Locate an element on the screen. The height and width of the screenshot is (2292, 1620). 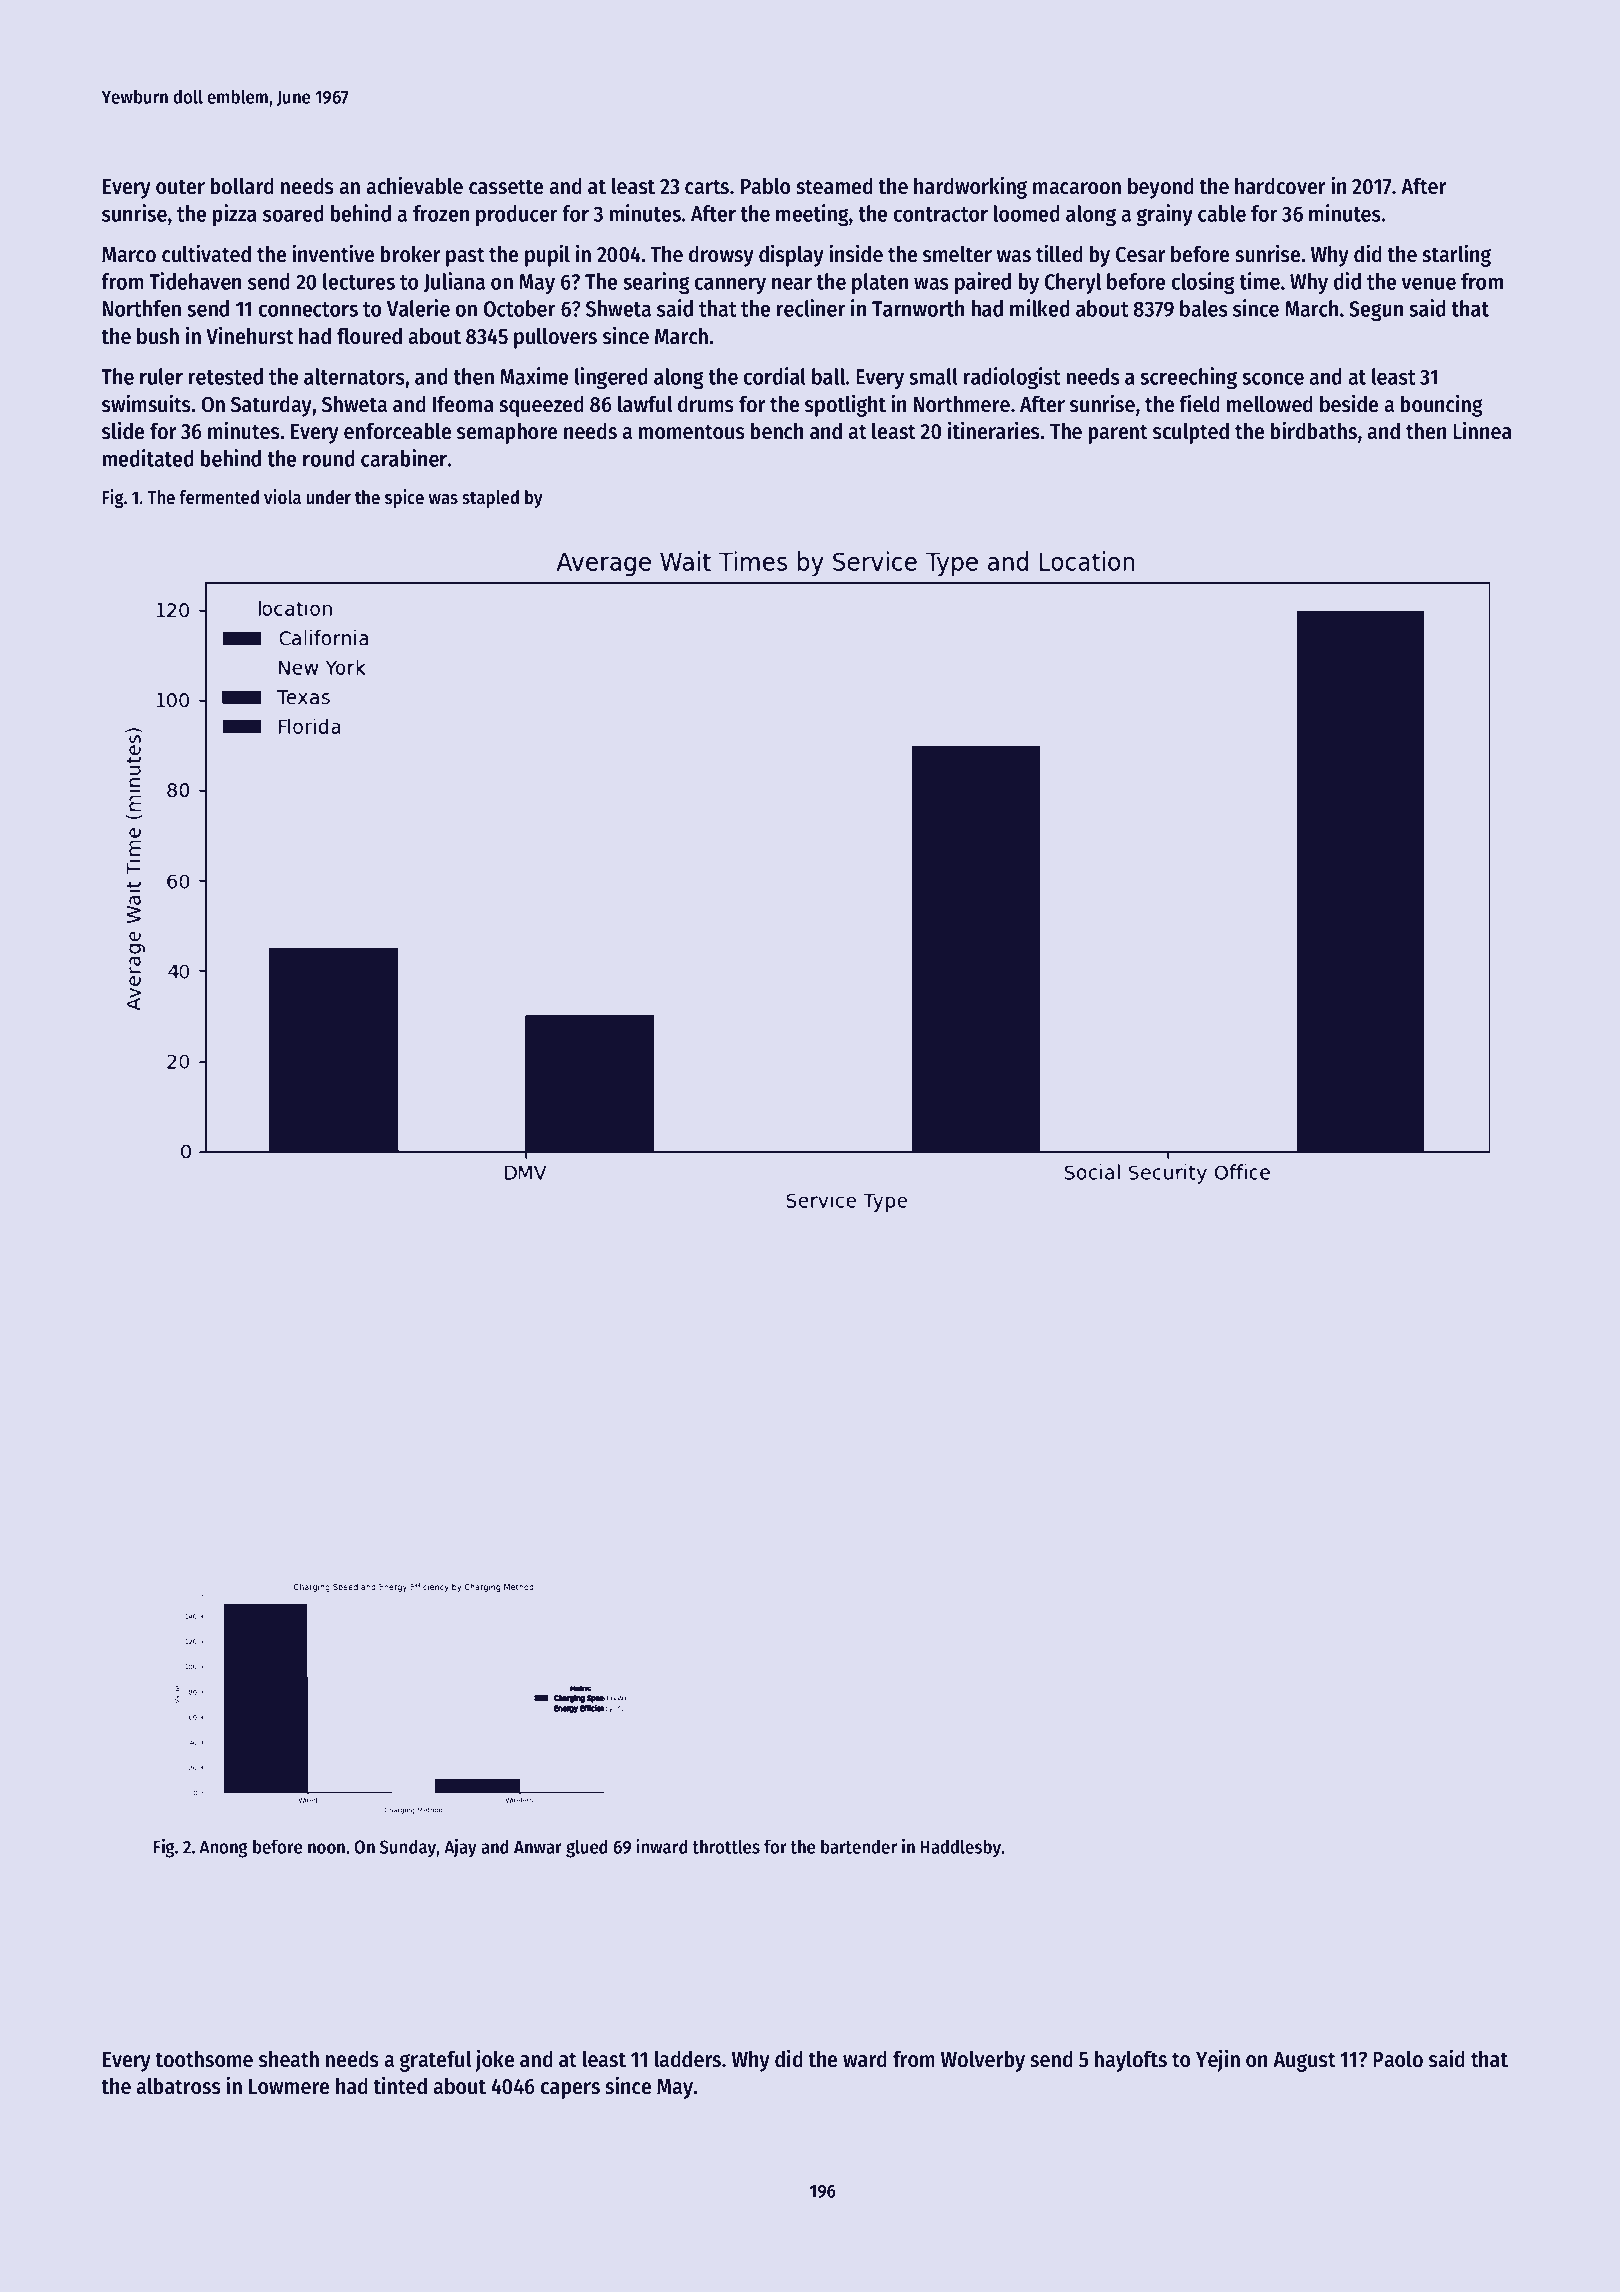
sculpted is located at coordinates (1191, 433).
